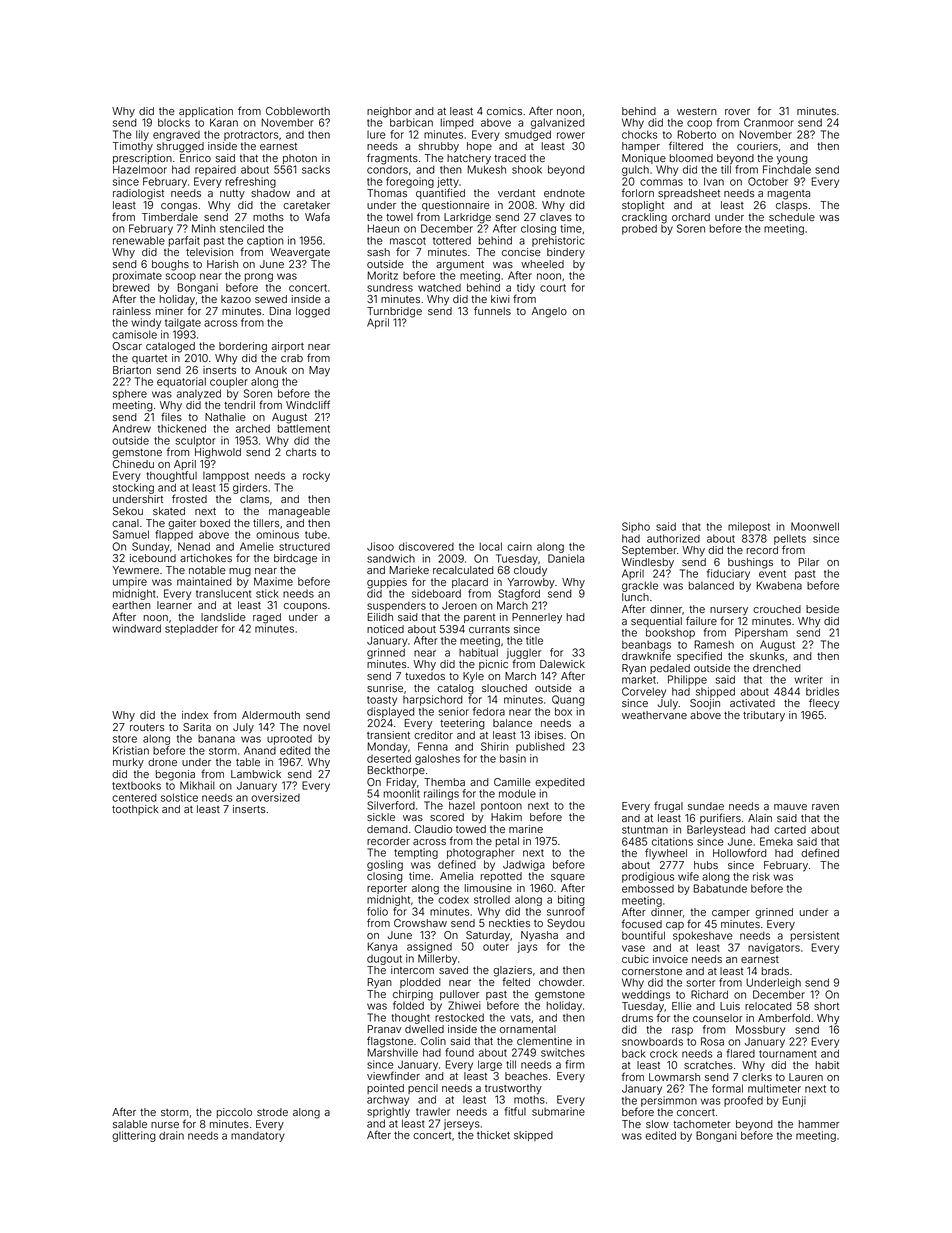 The image size is (952, 1233). Describe the element at coordinates (728, 574) in the document. I see `fiduciary` at that location.
